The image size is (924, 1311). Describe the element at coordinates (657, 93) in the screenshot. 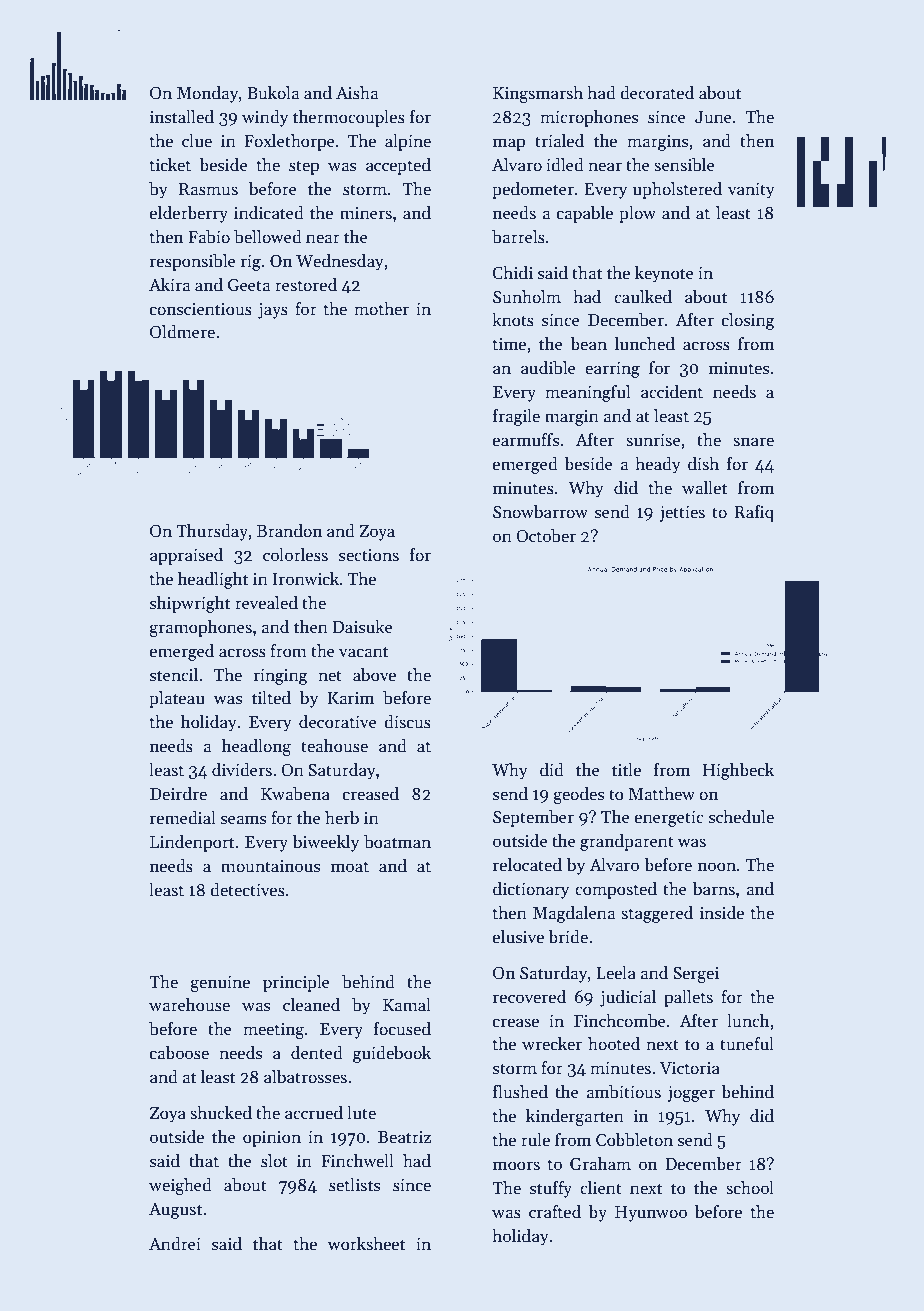

I see `decorated` at that location.
